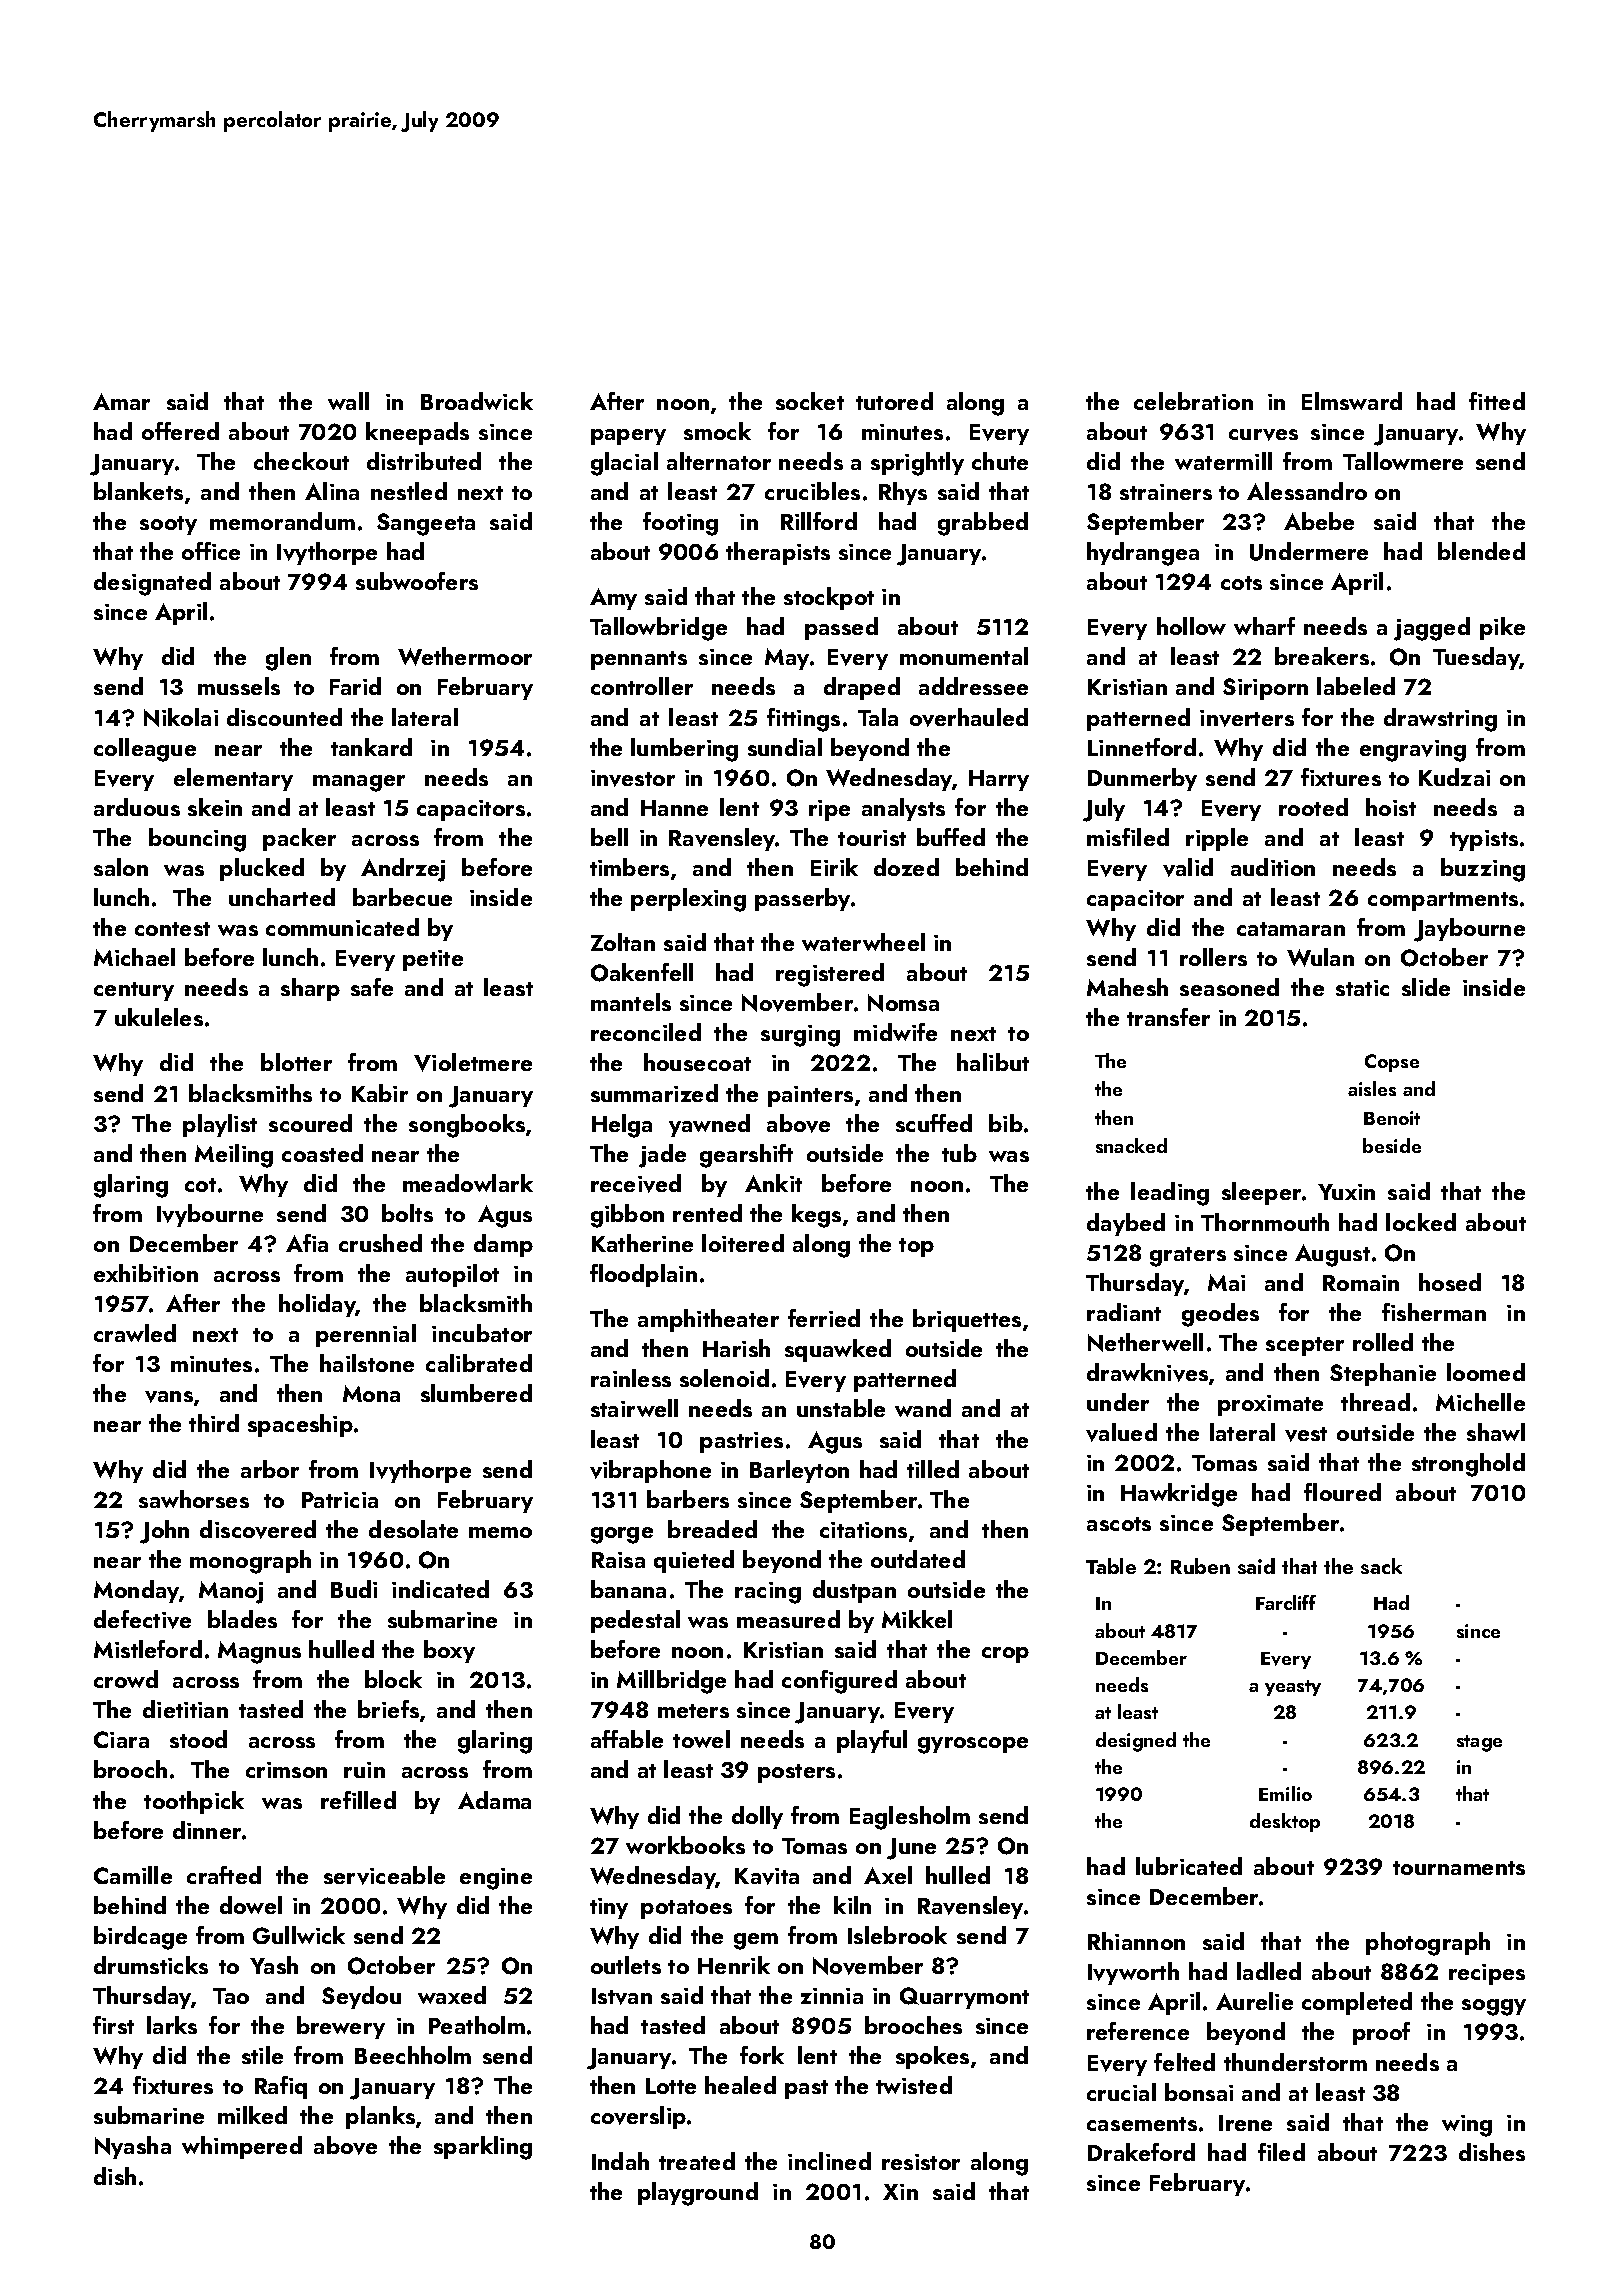 The width and height of the document is (1620, 2292). I want to click on Elmsward, so click(1352, 401).
